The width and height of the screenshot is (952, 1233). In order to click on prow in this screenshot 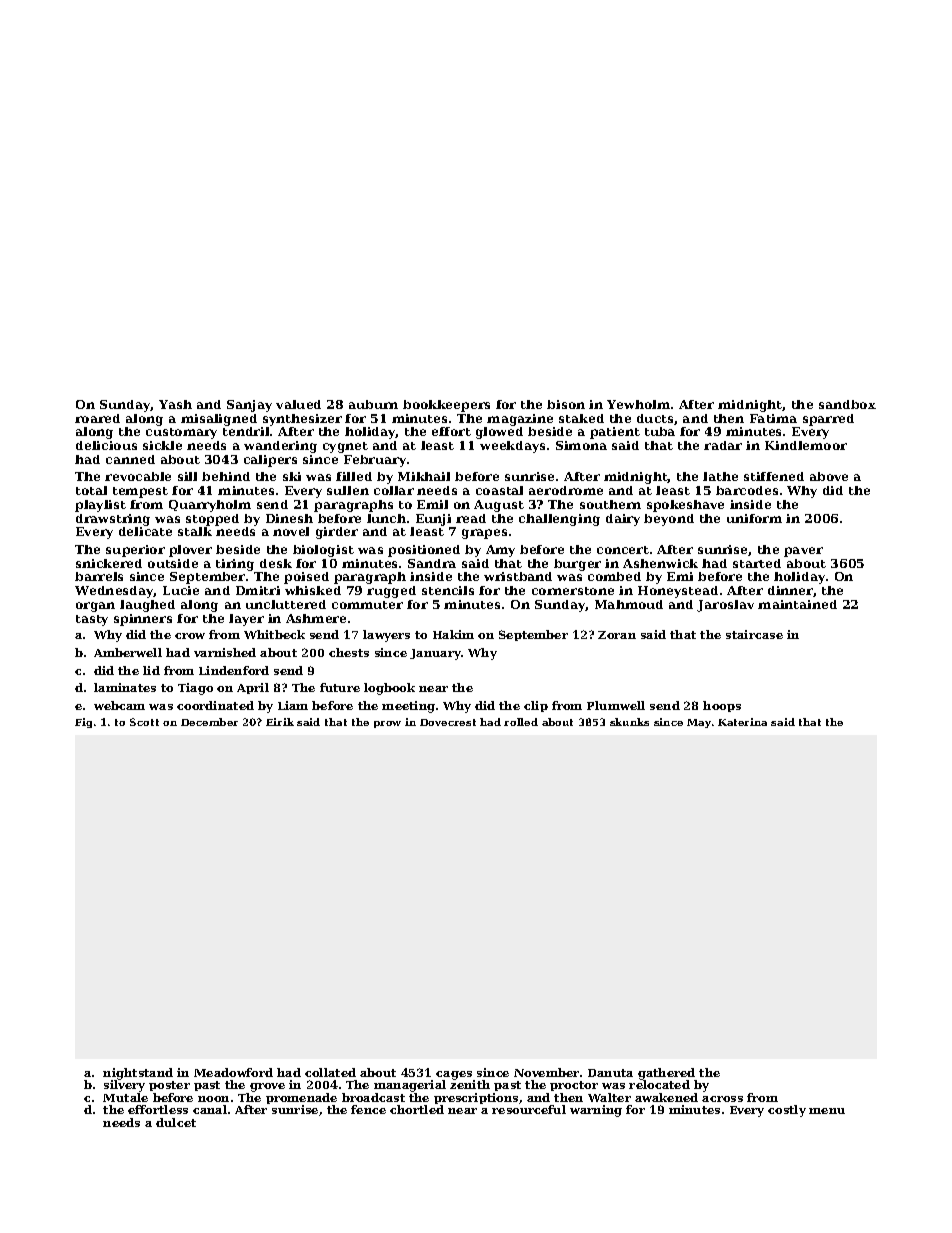, I will do `click(387, 724)`.
